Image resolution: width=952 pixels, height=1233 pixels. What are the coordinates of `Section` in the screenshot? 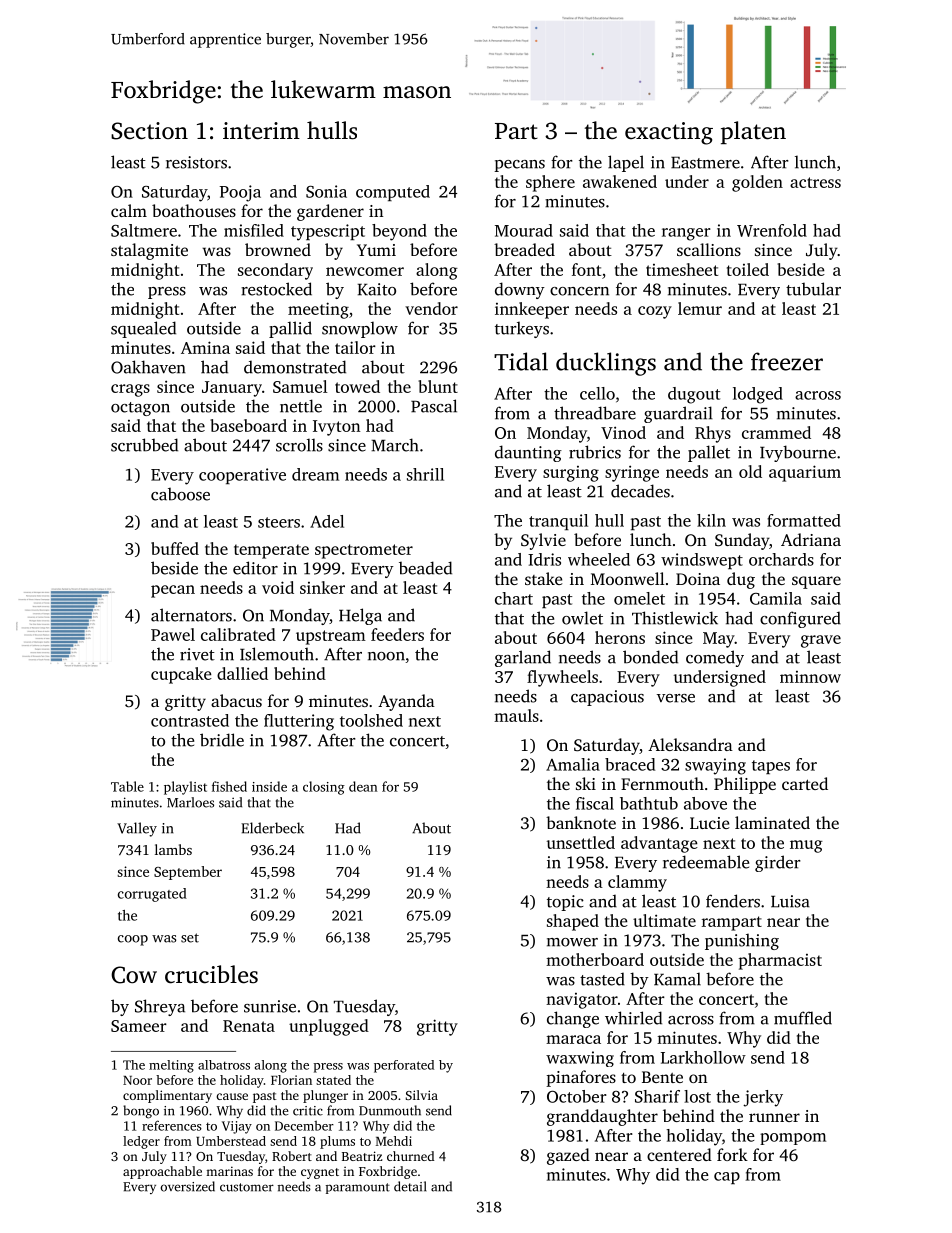 It's located at (149, 131).
